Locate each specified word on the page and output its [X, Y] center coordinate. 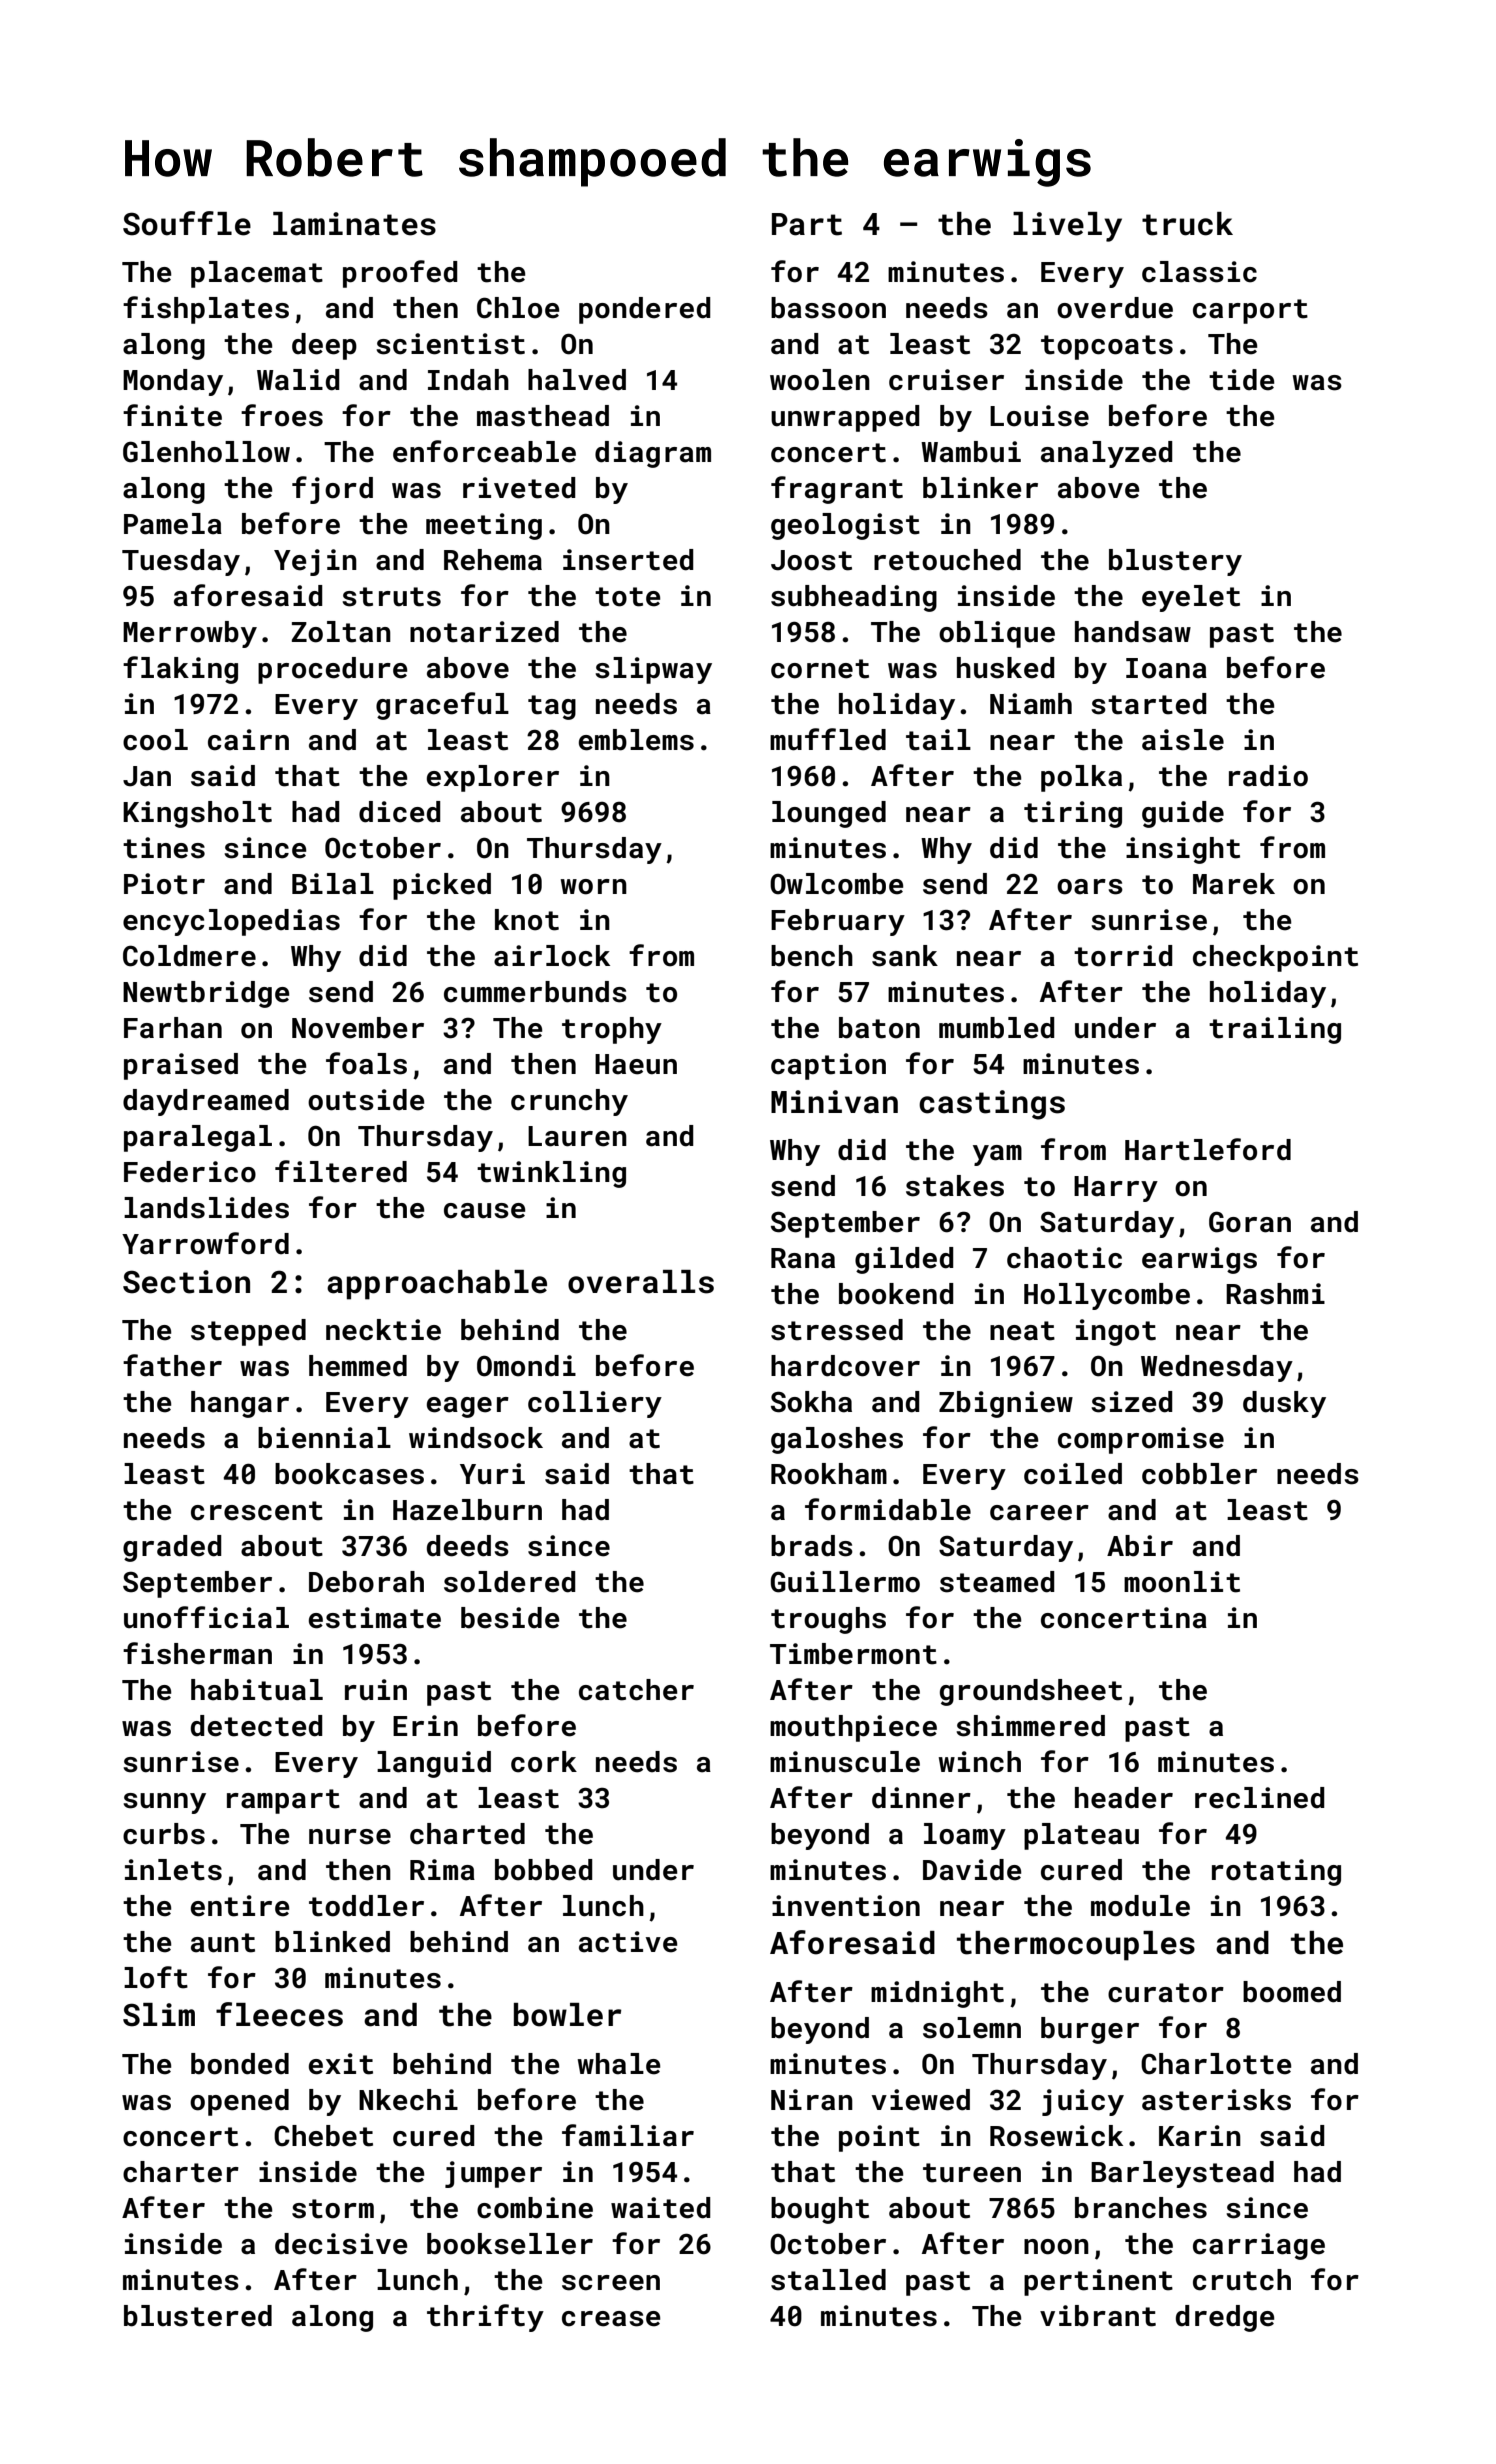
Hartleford [1208, 1149]
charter [181, 2172]
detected [257, 1726]
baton [879, 1028]
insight [1183, 850]
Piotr [164, 884]
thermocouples [1076, 1946]
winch [979, 1762]
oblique [997, 634]
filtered [341, 1171]
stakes [955, 1186]
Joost [811, 560]
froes [282, 415]
